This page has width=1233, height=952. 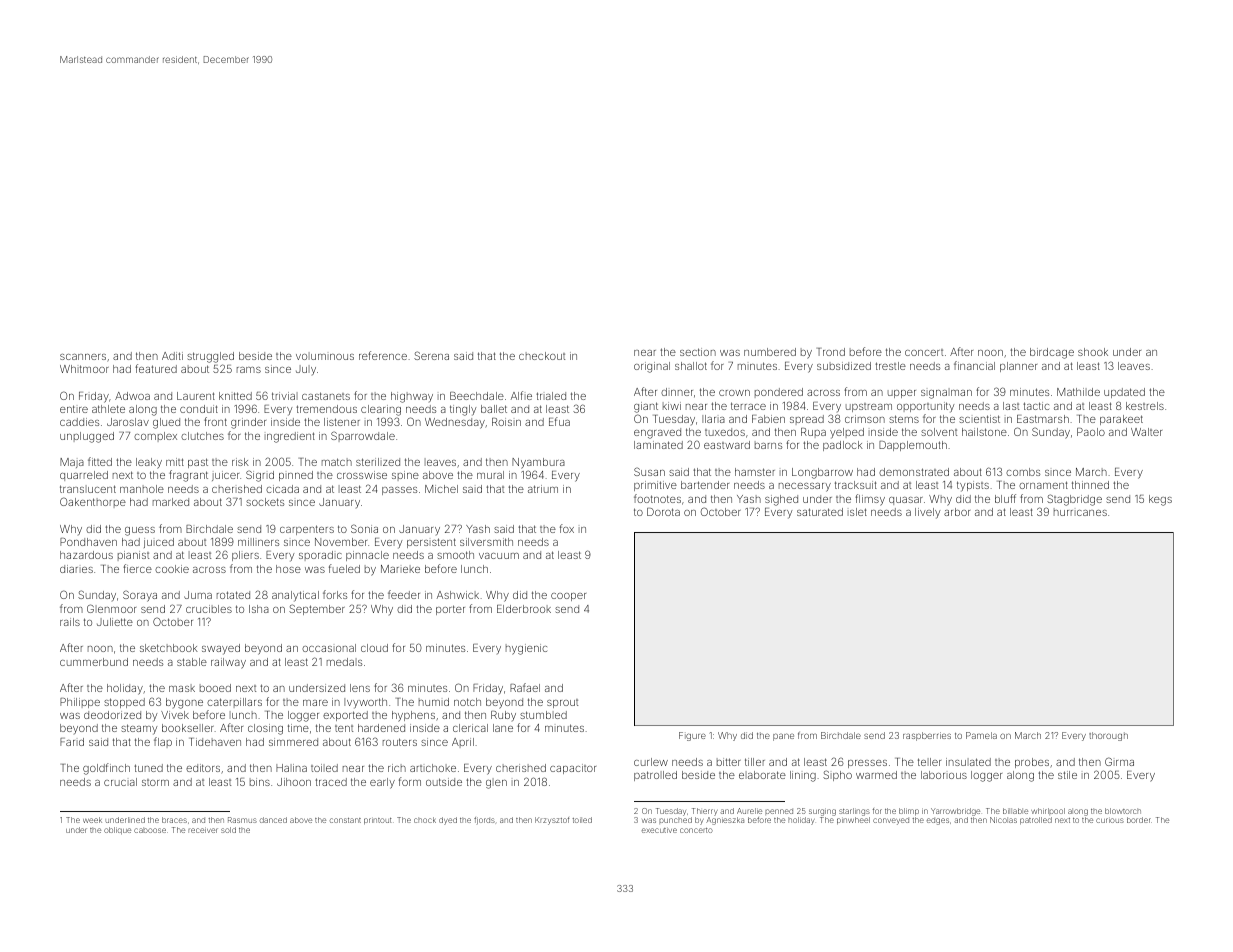 I want to click on kestrels, so click(x=1145, y=406).
